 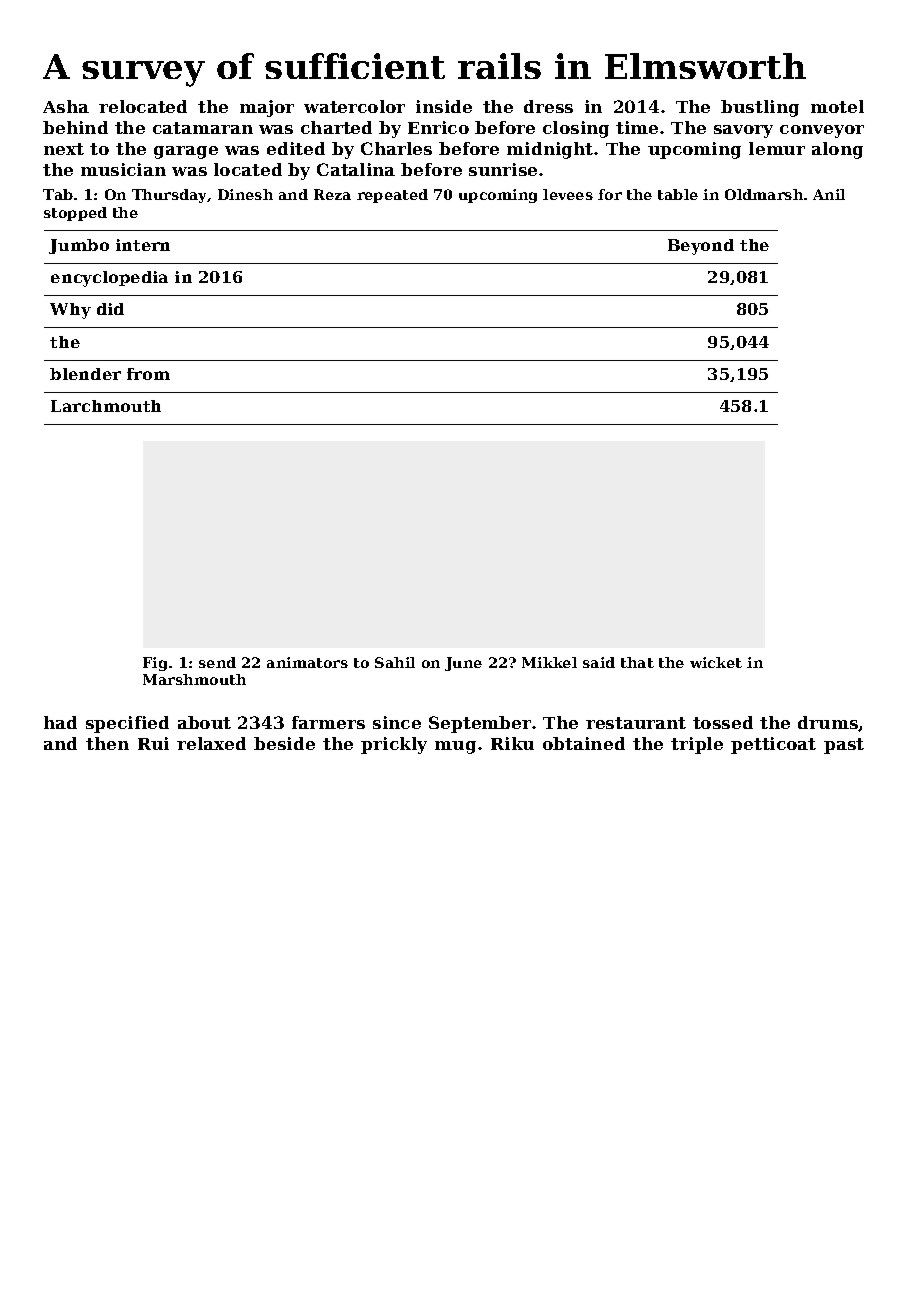 I want to click on stopped, so click(x=75, y=214).
